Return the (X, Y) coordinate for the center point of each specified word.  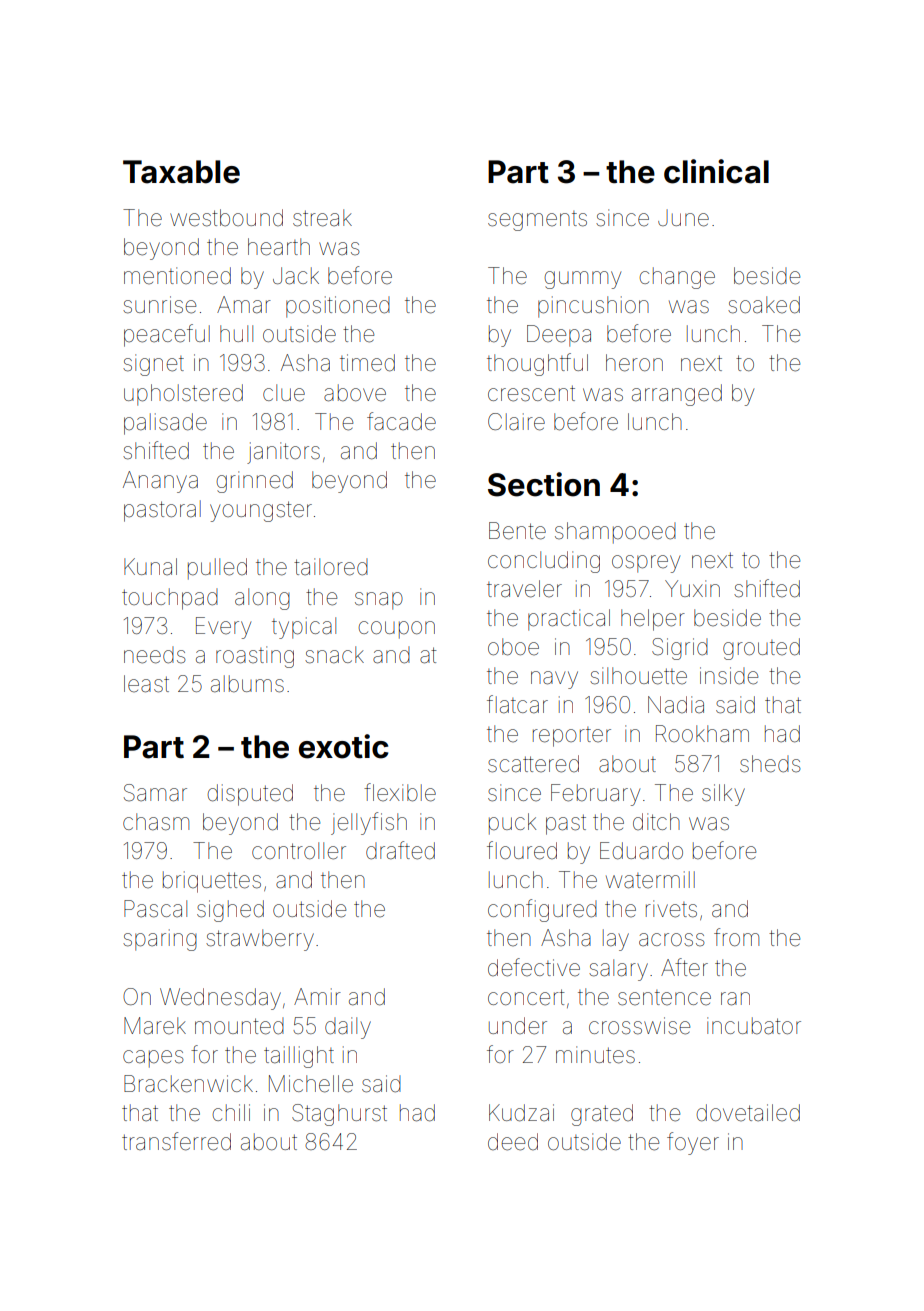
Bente (517, 531)
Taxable (181, 172)
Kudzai (521, 1113)
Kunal (150, 566)
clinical (716, 171)
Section (544, 484)
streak (322, 218)
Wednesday (220, 999)
